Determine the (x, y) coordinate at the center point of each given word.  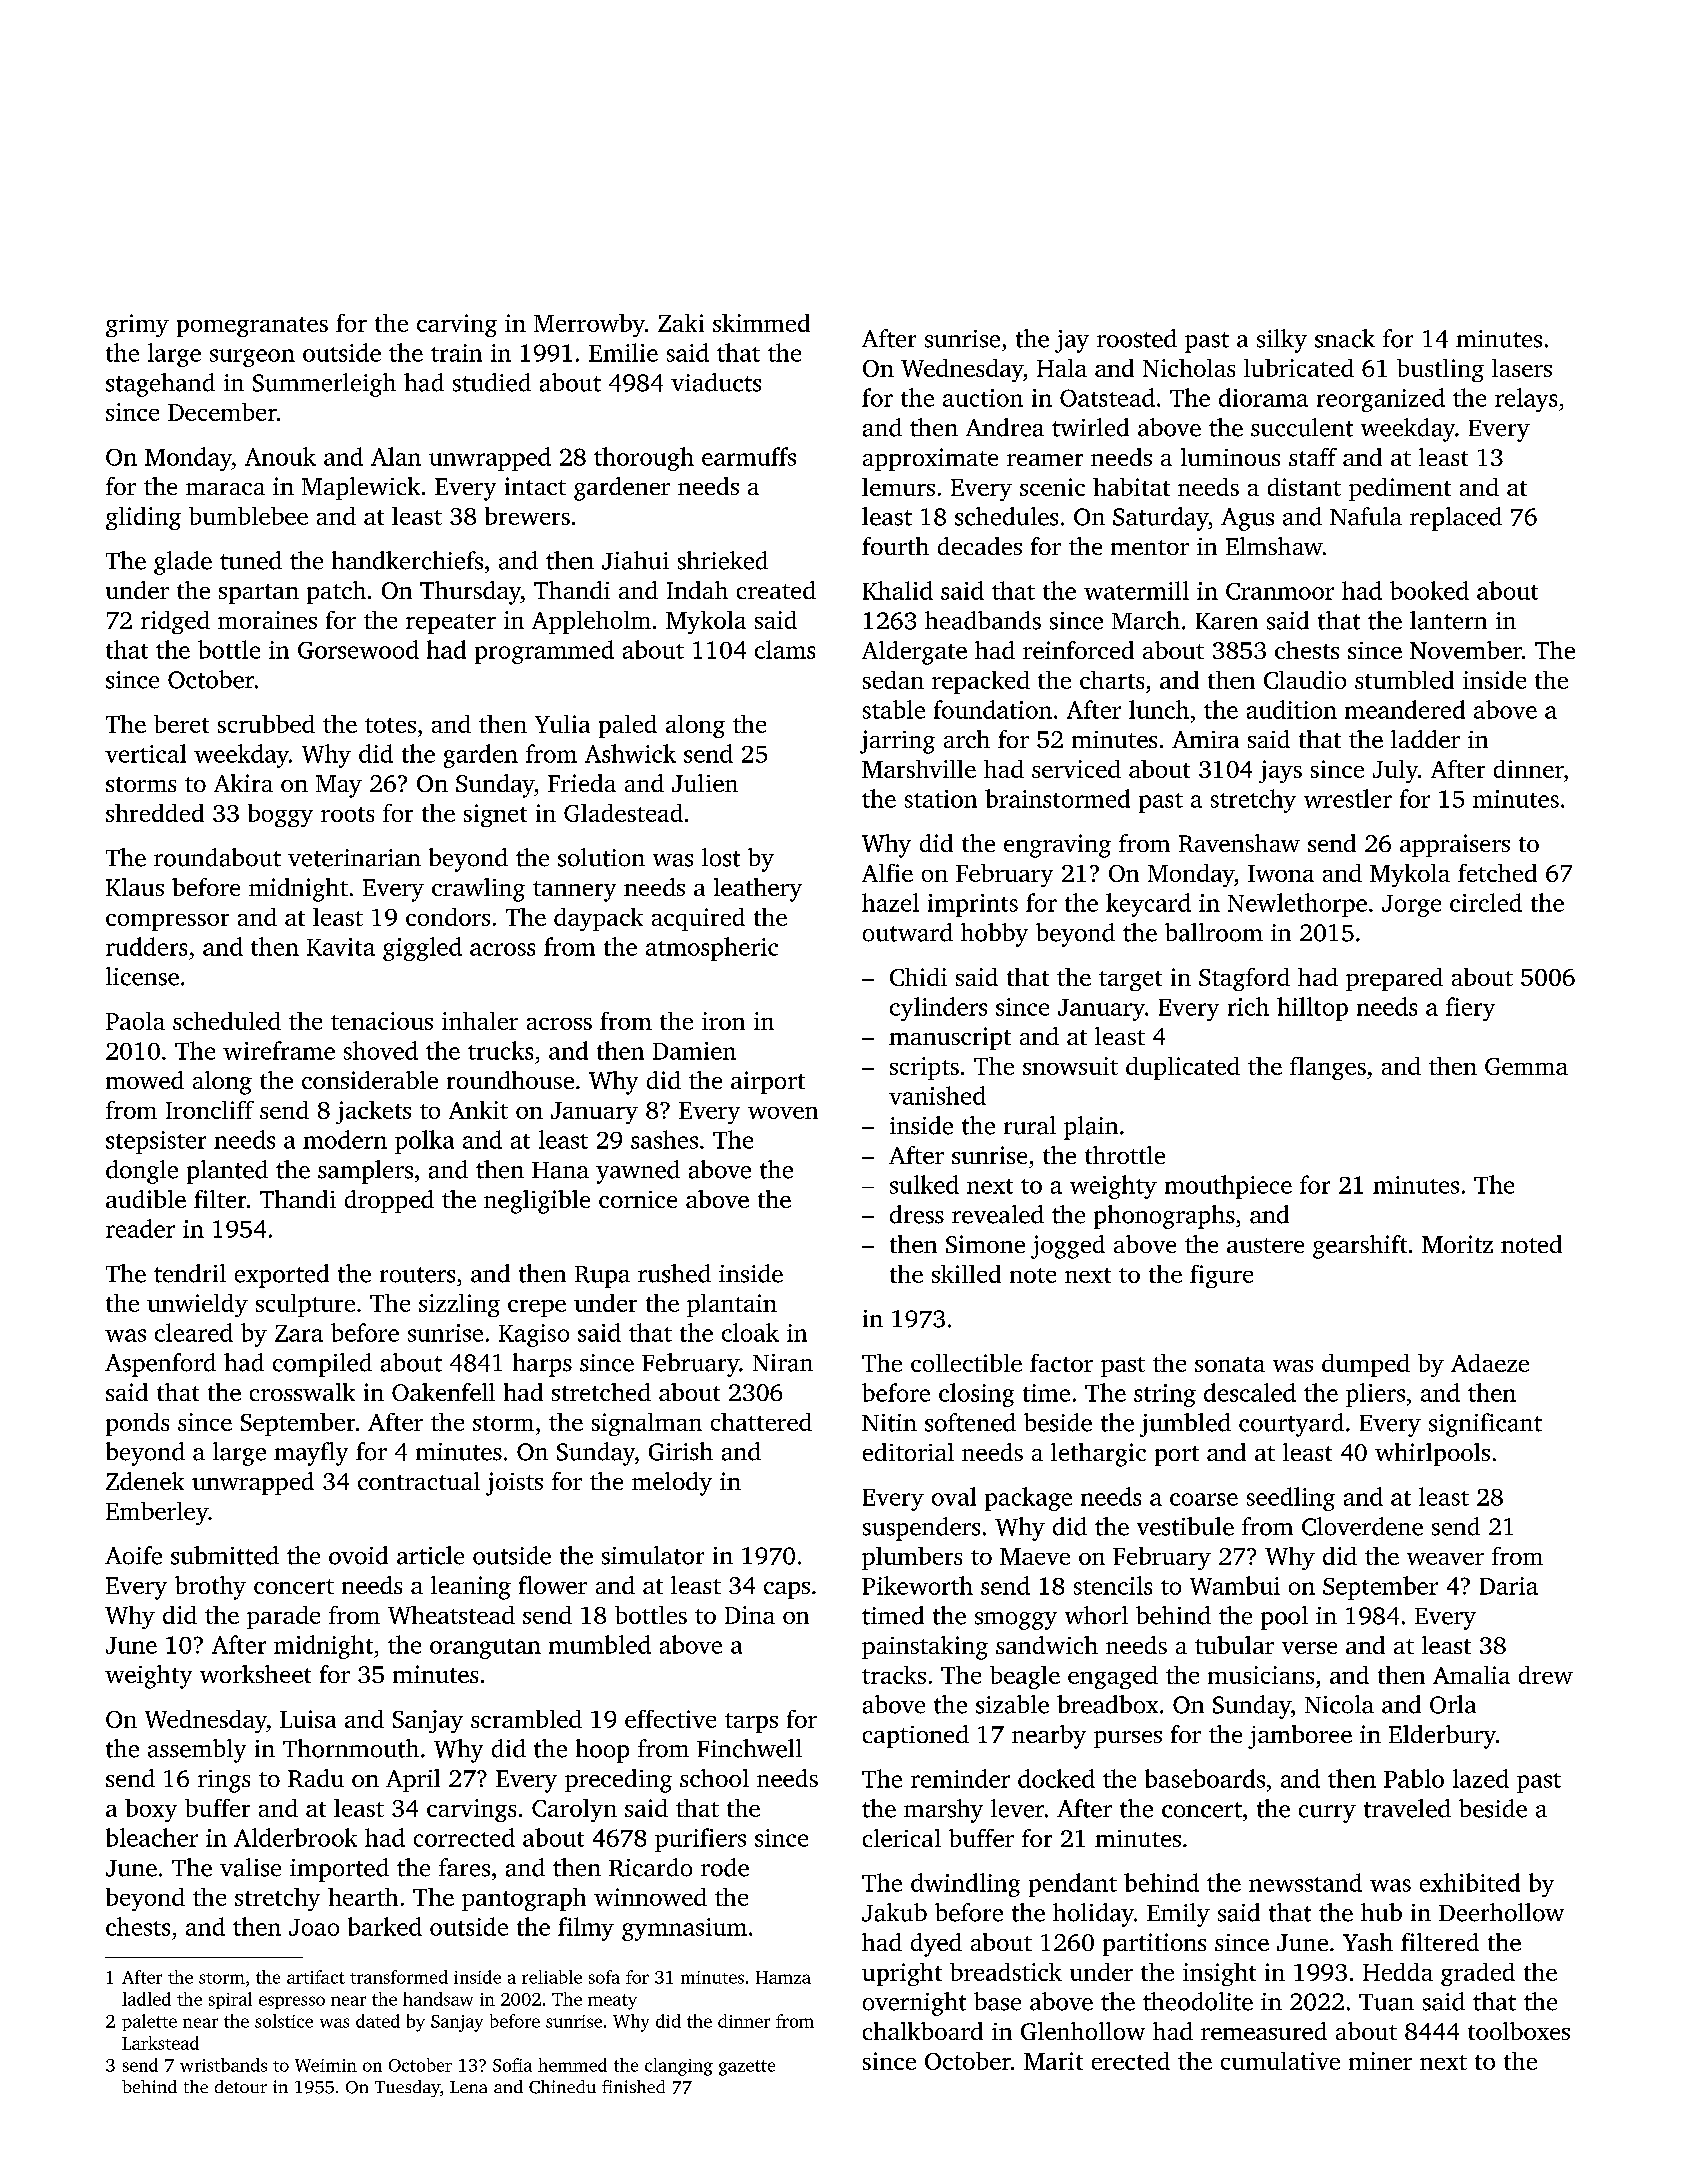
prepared (1394, 979)
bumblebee (248, 516)
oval (954, 1496)
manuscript (950, 1038)
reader (140, 1228)
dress (917, 1214)
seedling (1291, 1499)
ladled (146, 1999)
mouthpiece (1228, 1187)
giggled (422, 949)
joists (514, 1484)
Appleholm (591, 622)
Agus (1247, 519)
